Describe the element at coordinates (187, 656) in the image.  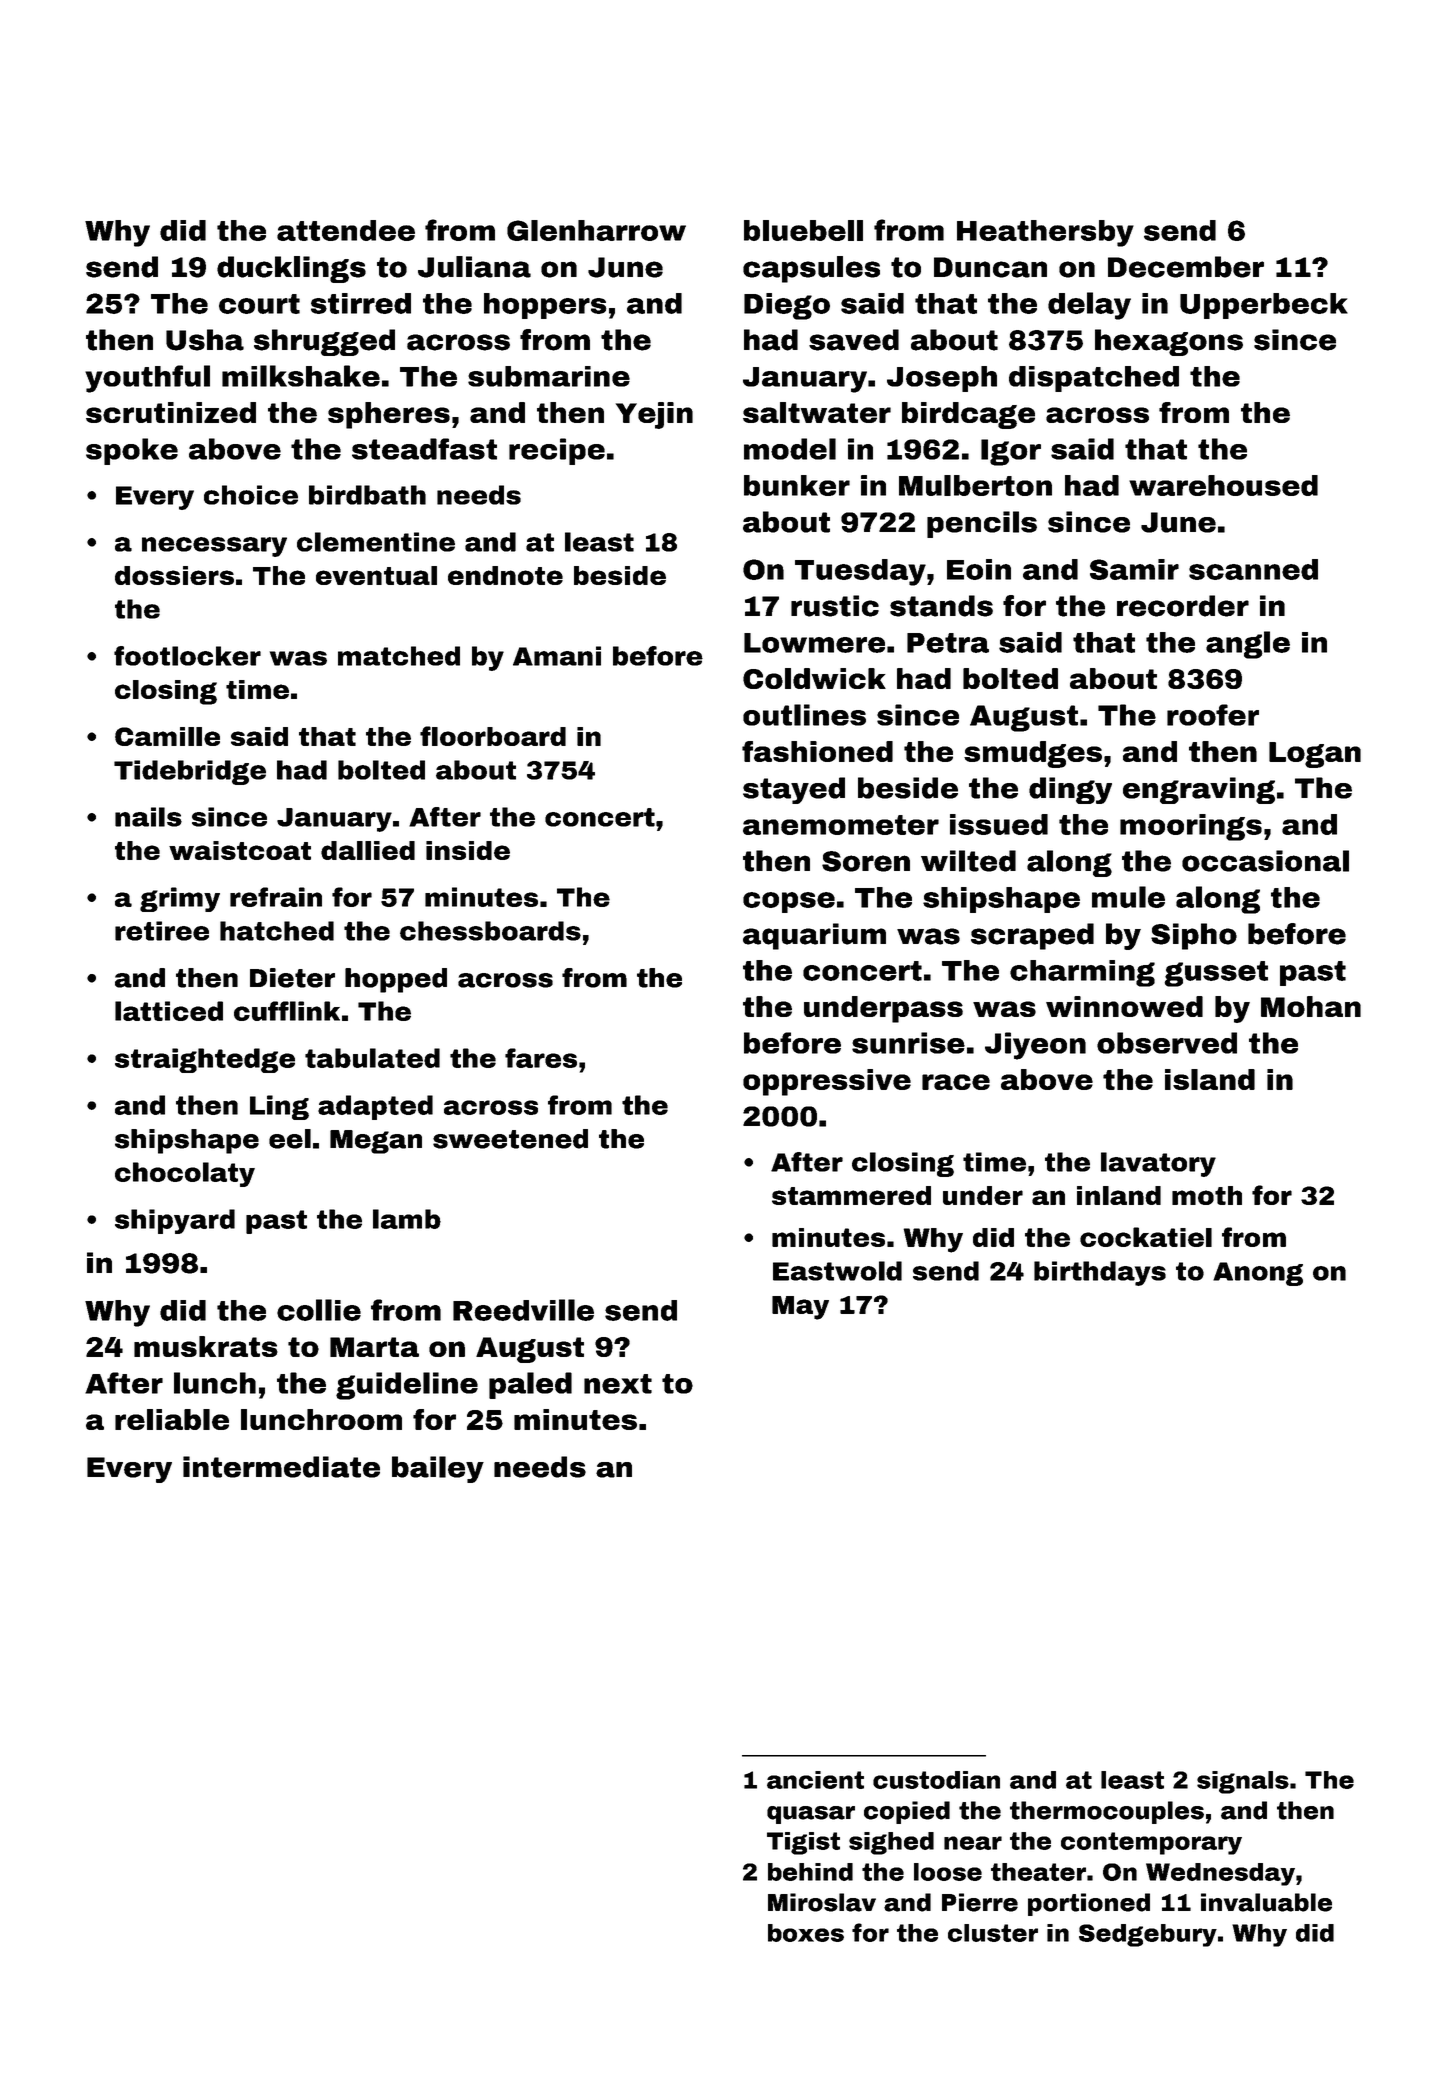
I see `footlocker` at that location.
